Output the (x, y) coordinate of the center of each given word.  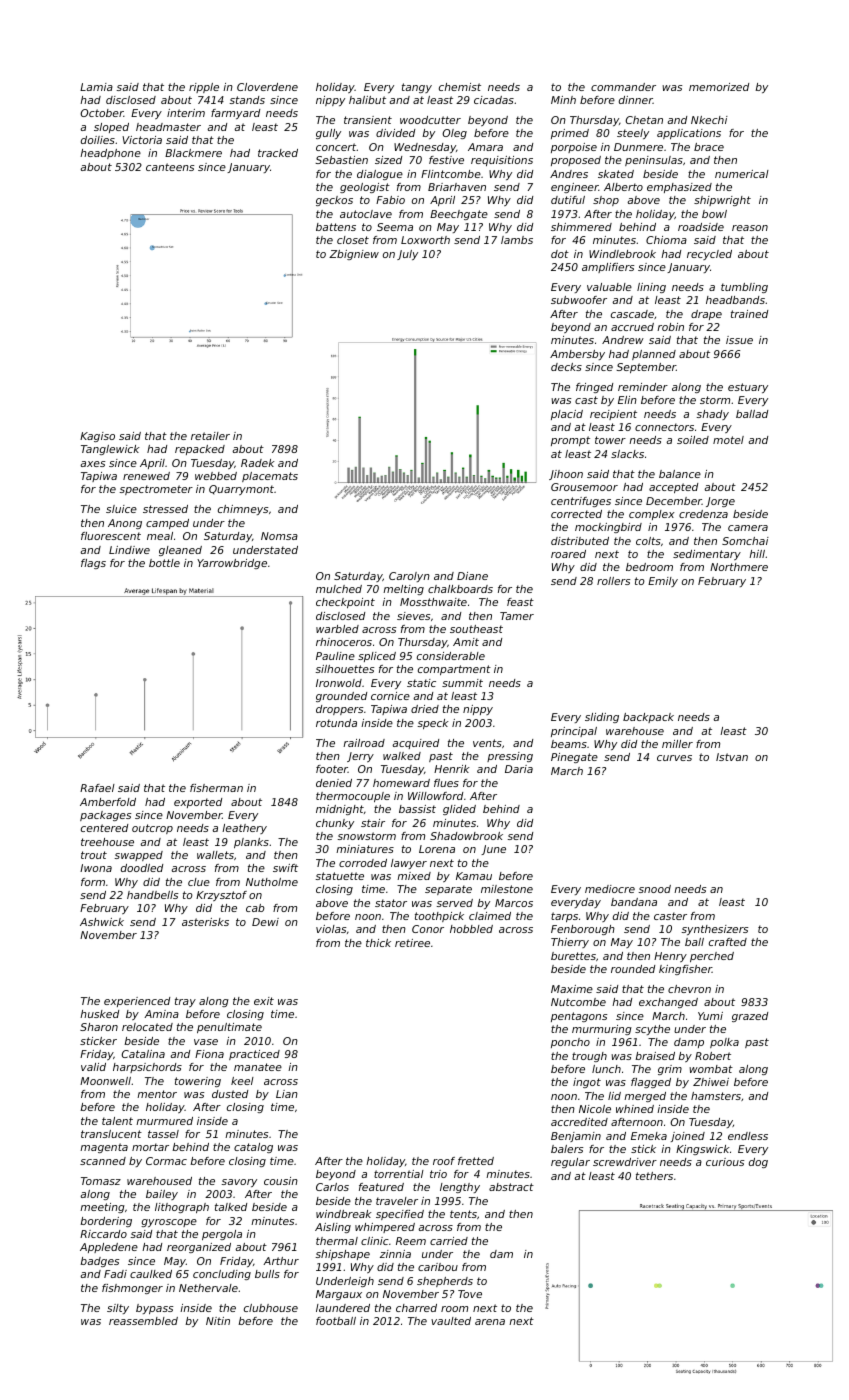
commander (623, 87)
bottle (164, 563)
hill (757, 554)
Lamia (96, 87)
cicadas (494, 100)
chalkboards (460, 589)
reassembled (143, 1321)
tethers (654, 1176)
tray (185, 1002)
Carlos (332, 1187)
